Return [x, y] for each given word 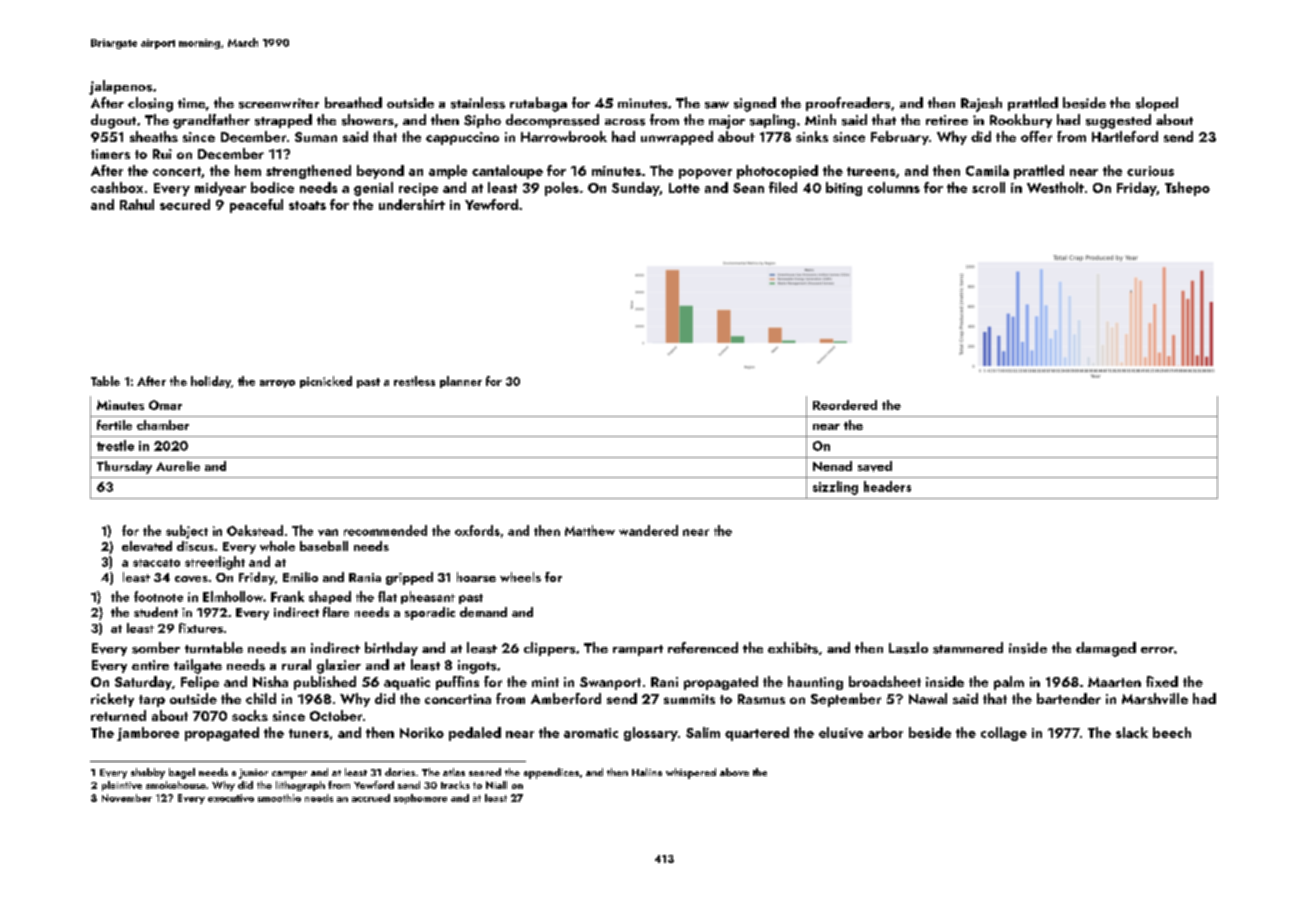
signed [755, 104]
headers [887, 486]
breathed [353, 102]
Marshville [1155, 698]
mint [545, 682]
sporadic [430, 613]
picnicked [326, 382]
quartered [757, 734]
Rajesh [981, 104]
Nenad [832, 466]
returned [118, 715]
